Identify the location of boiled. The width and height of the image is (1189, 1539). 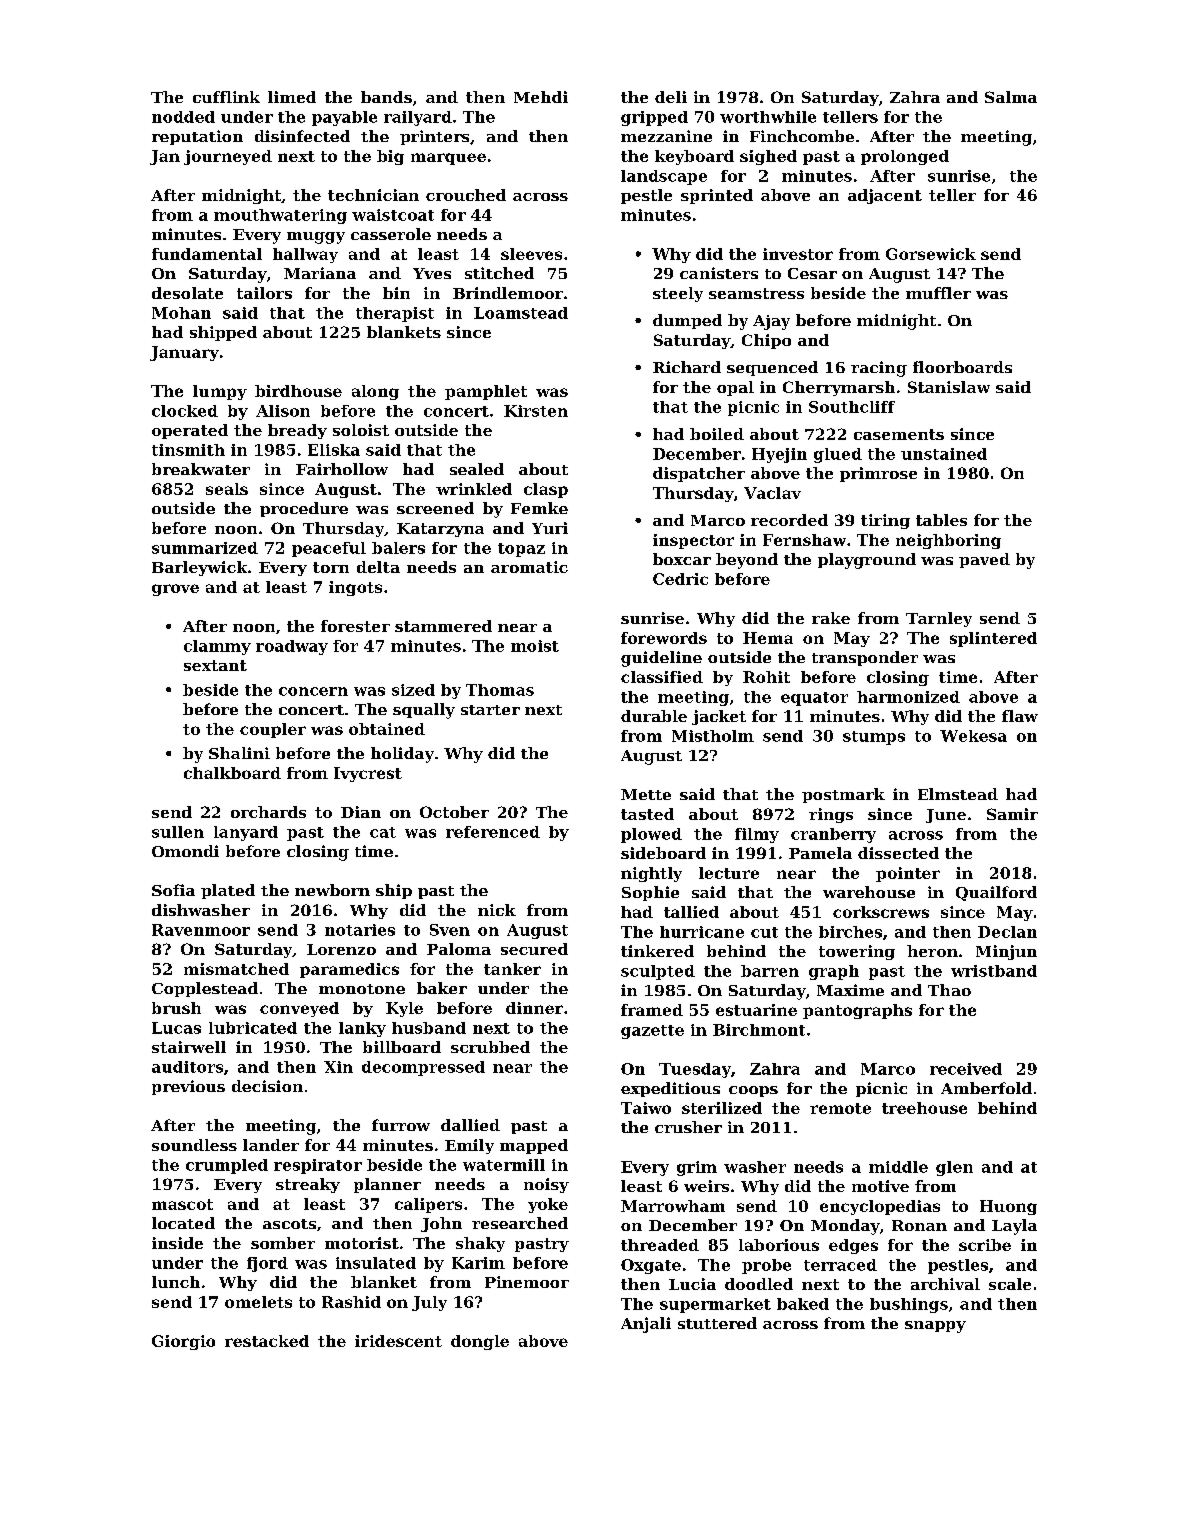
(717, 434).
